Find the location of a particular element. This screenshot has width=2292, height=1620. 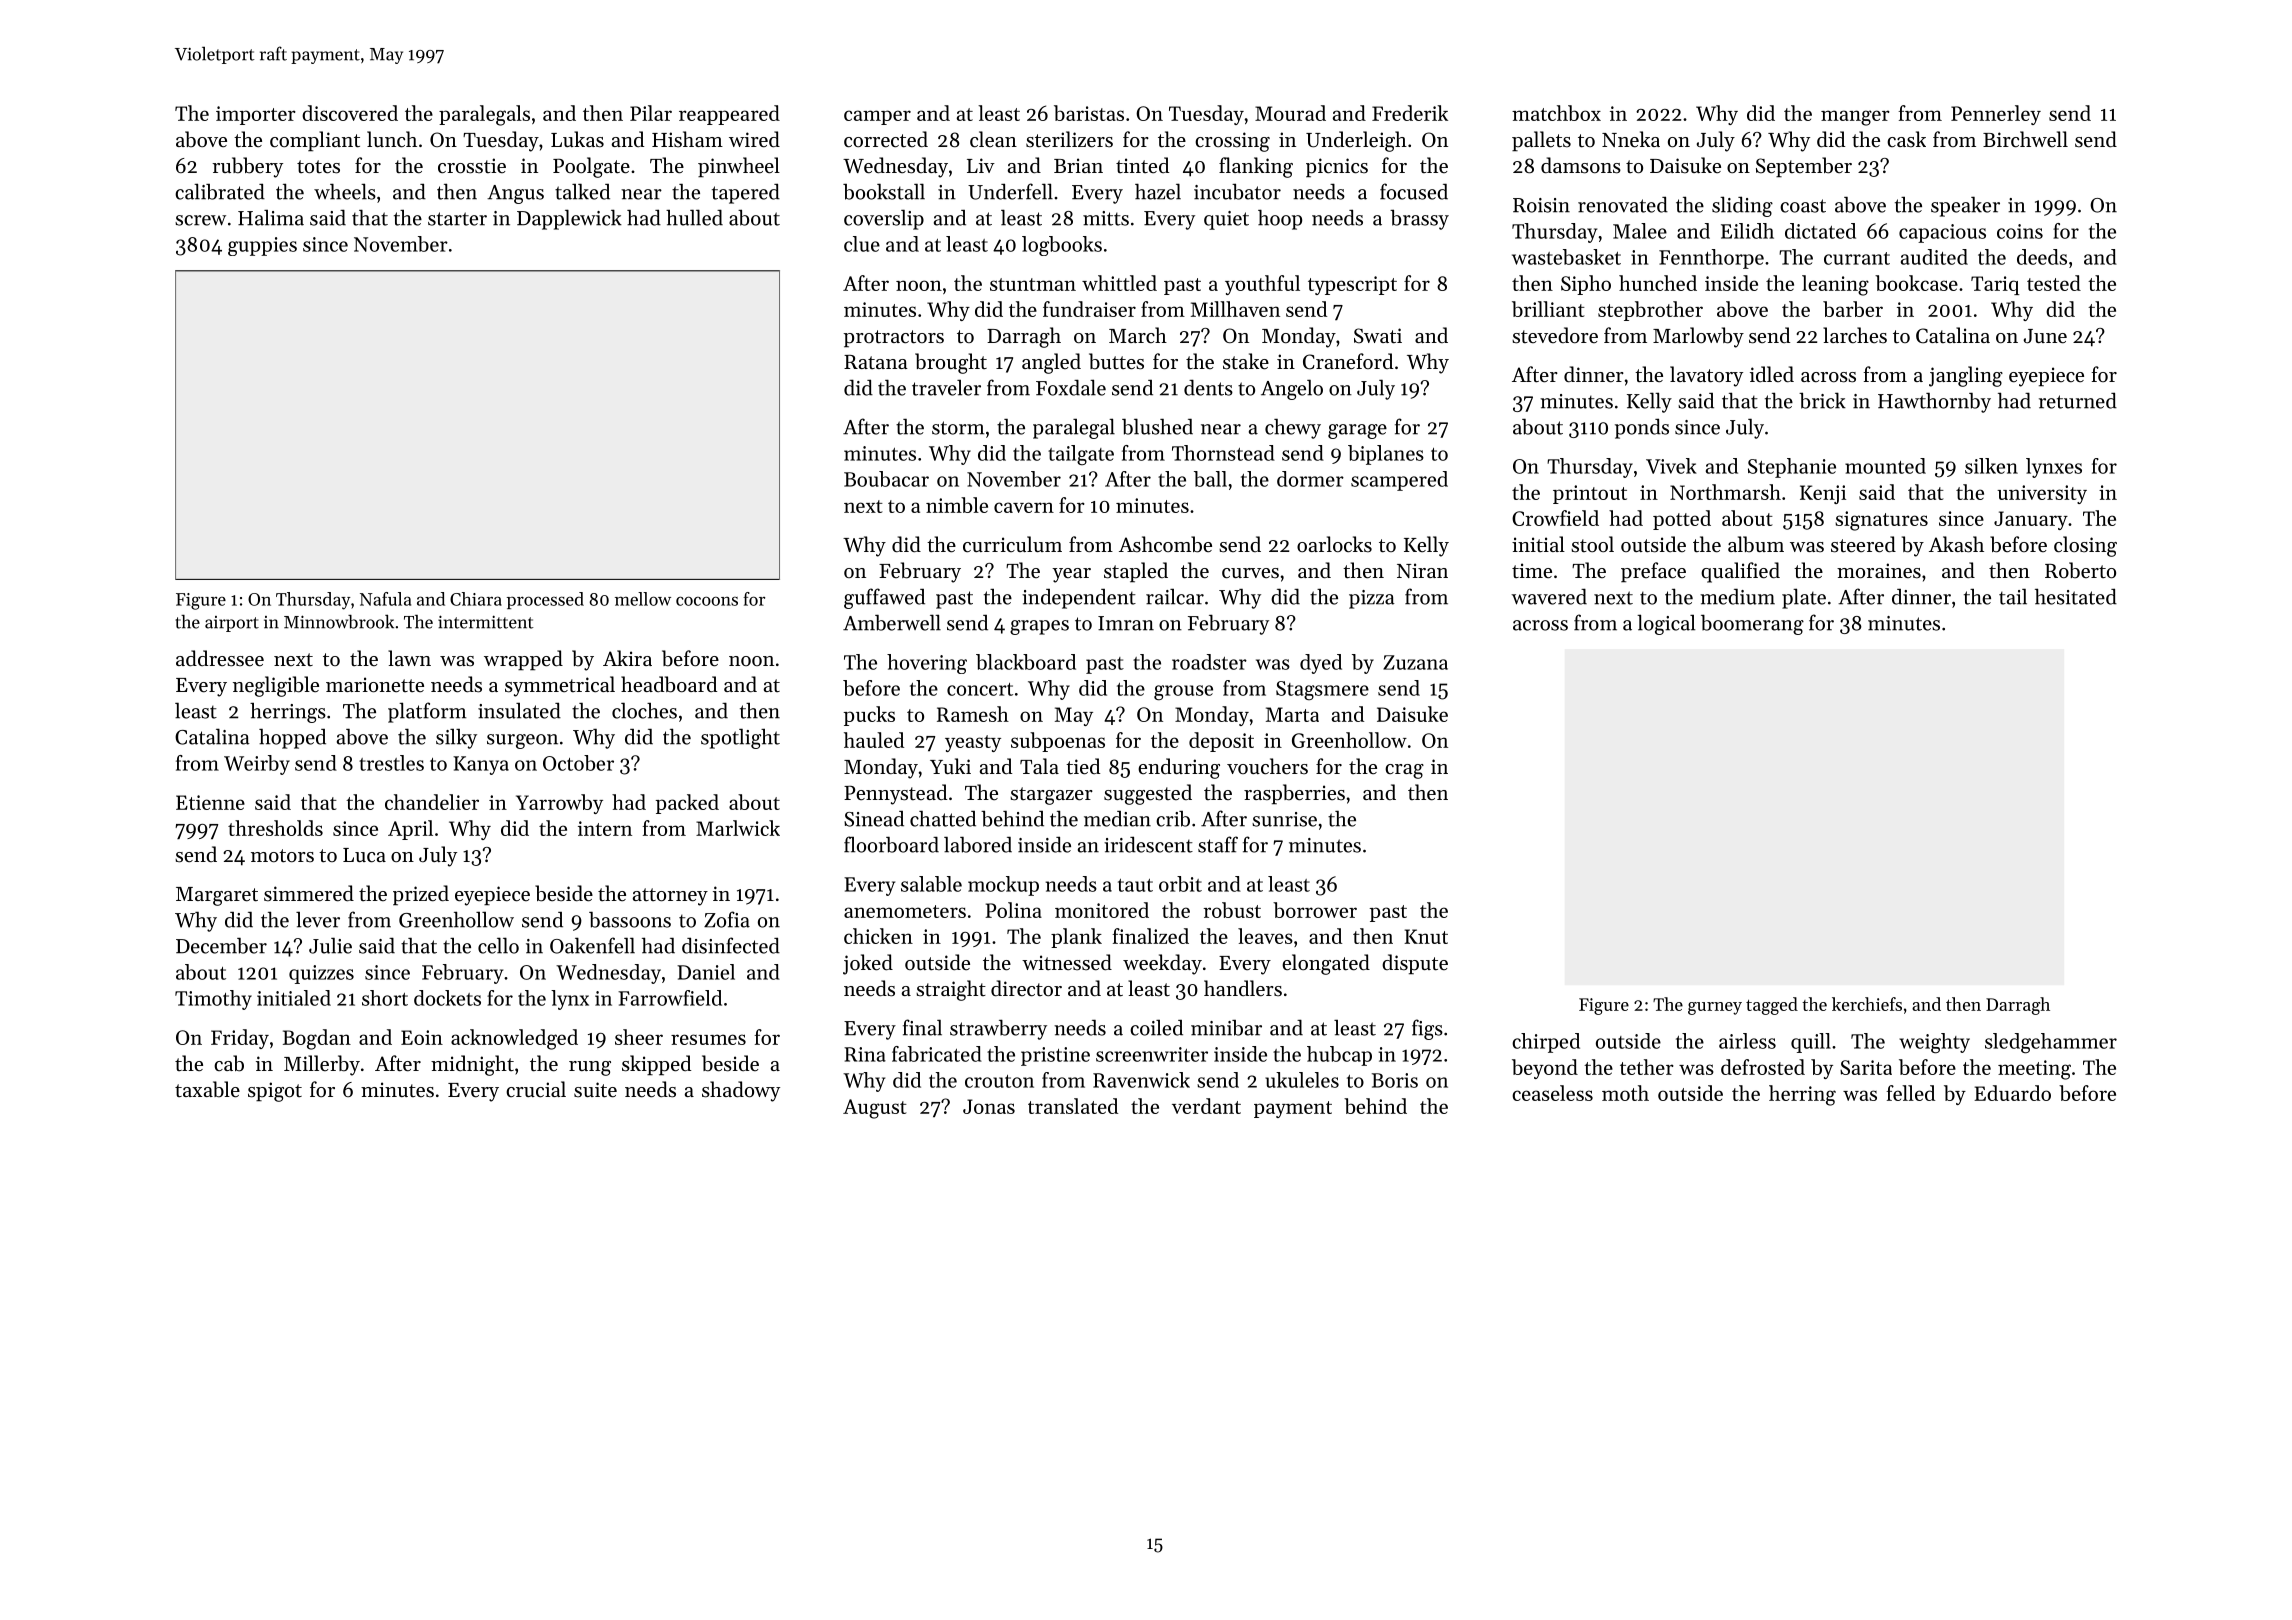

deposit is located at coordinates (1221, 742).
